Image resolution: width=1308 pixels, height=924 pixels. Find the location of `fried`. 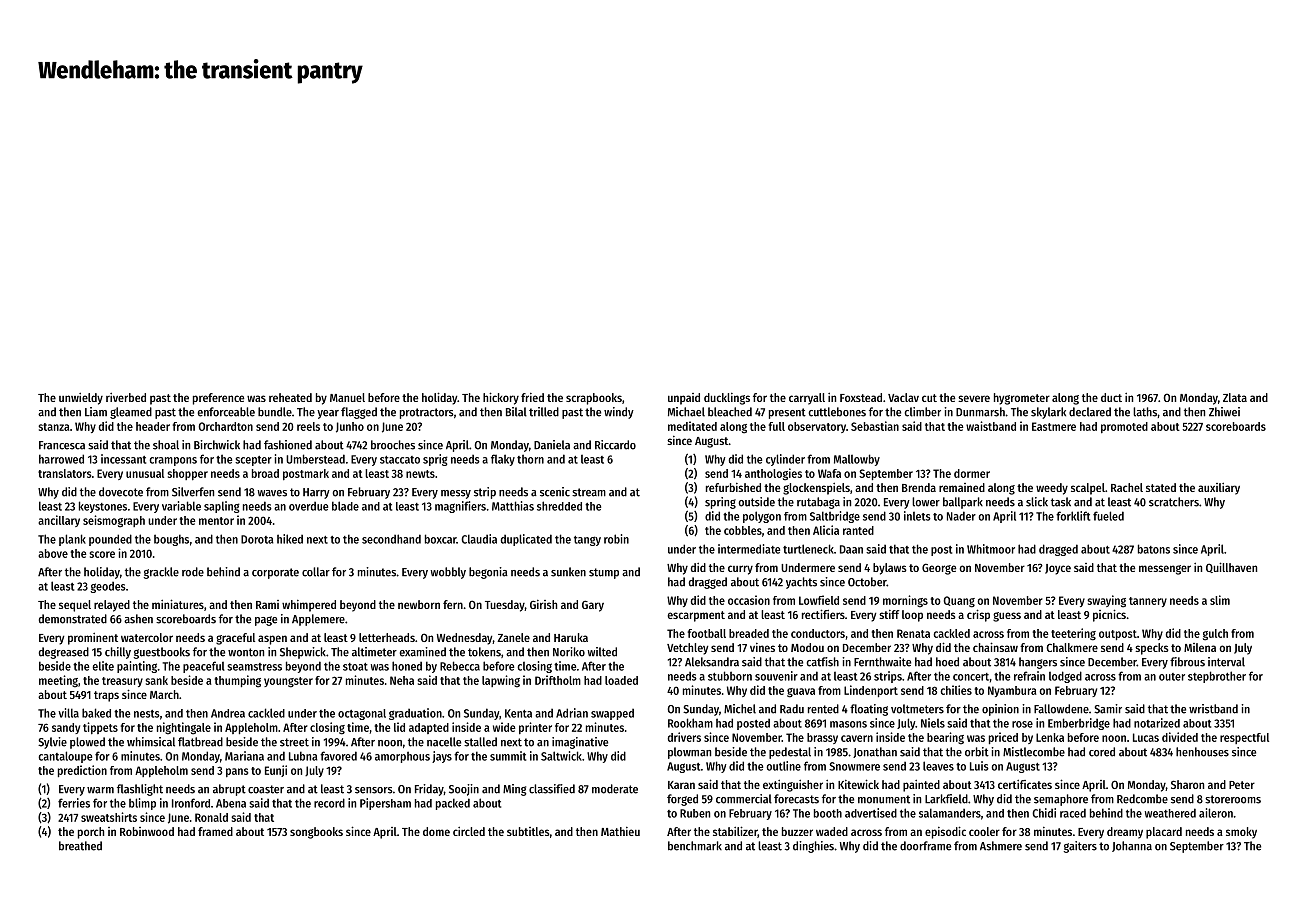

fried is located at coordinates (532, 397).
